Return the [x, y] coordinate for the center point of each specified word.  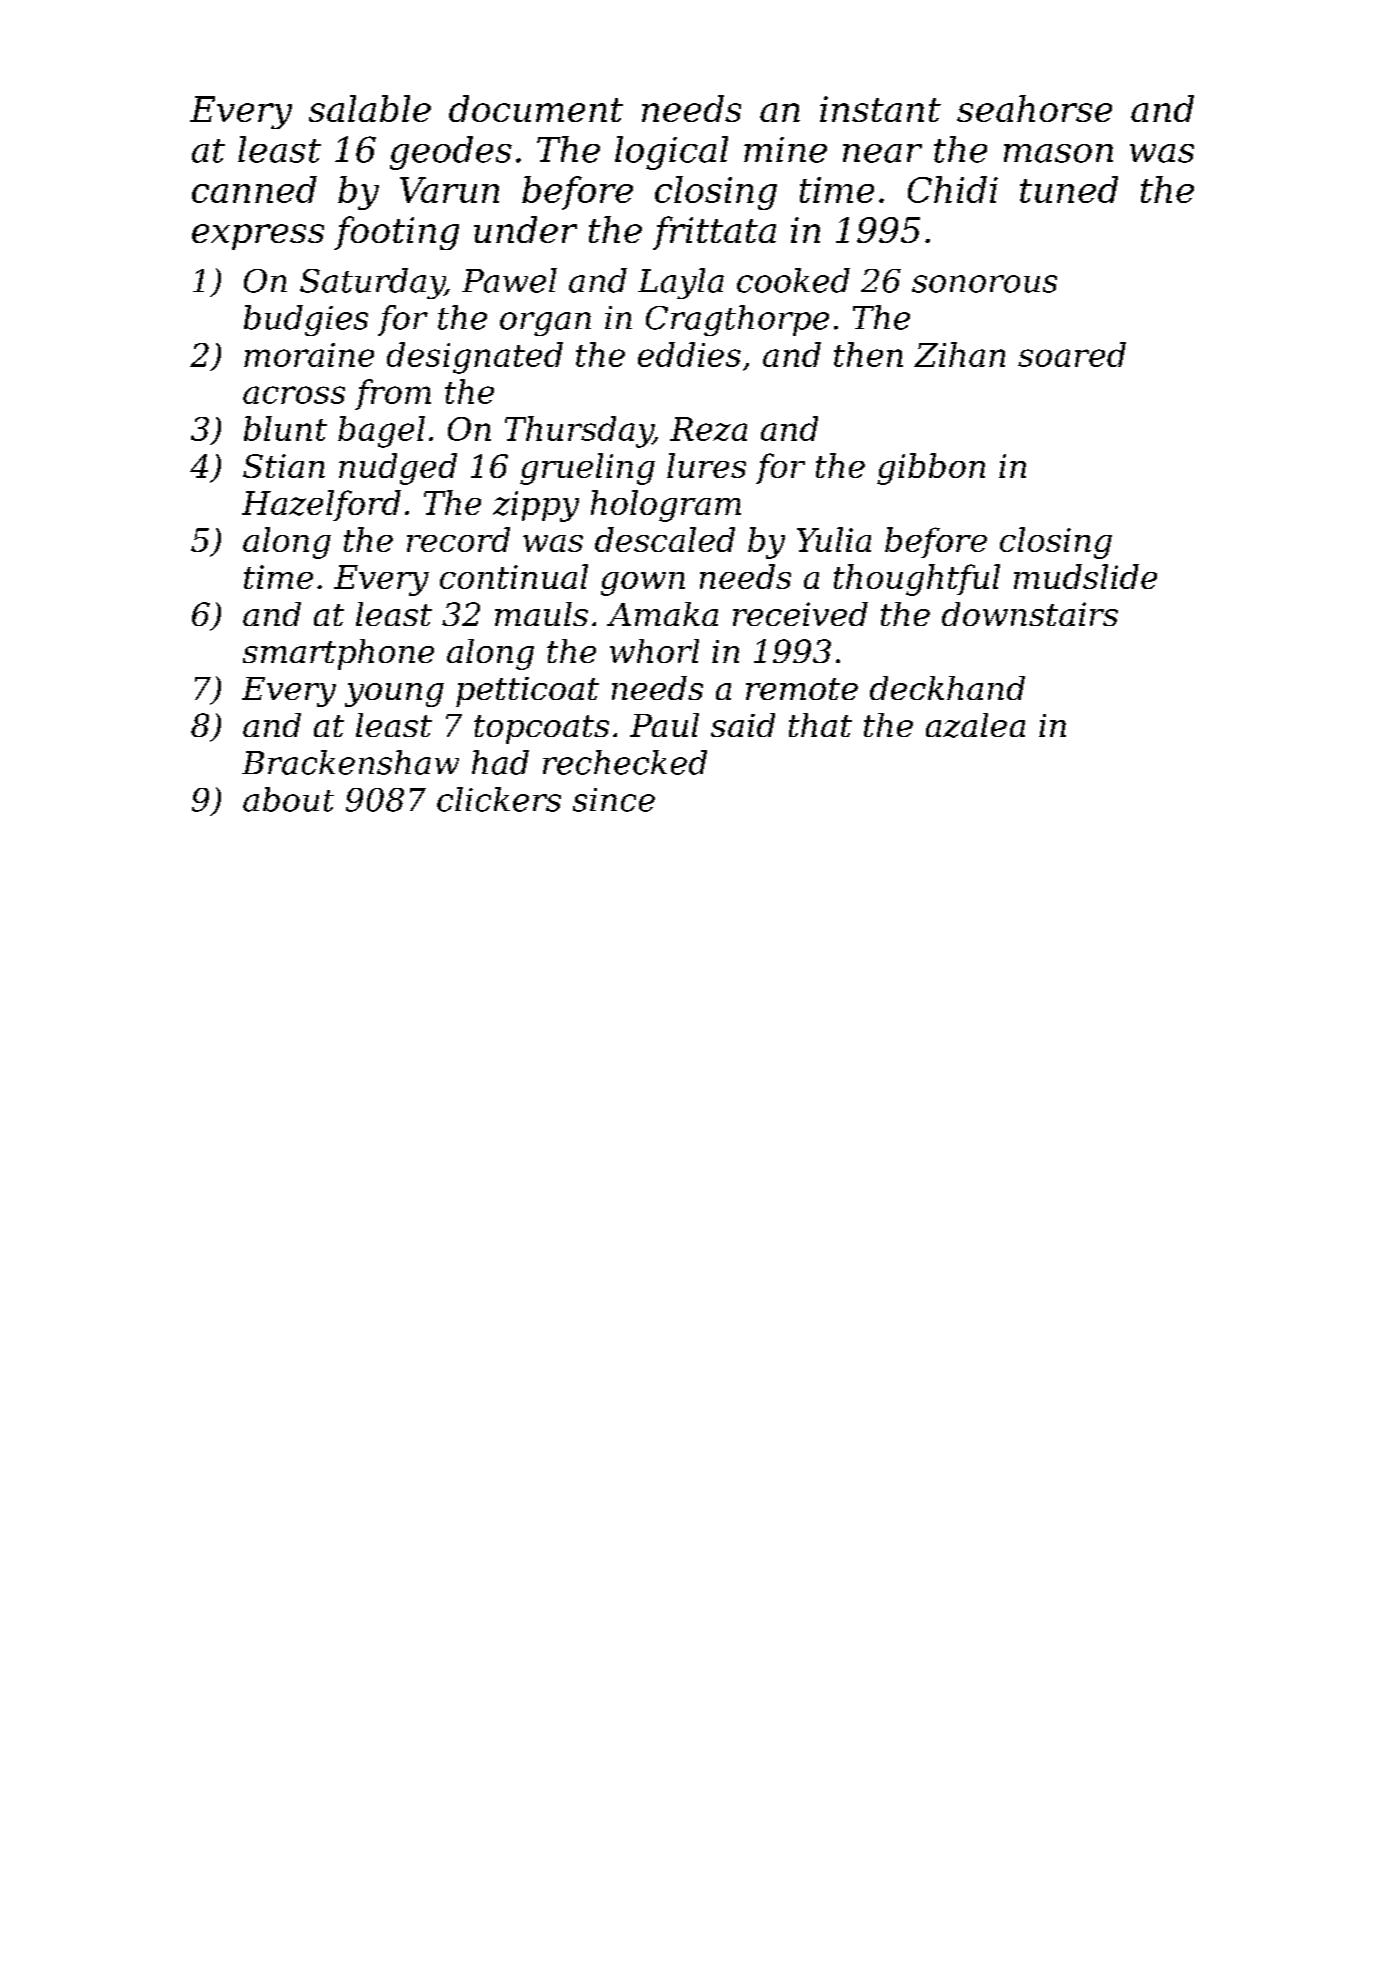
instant [880, 109]
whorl [654, 651]
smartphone [338, 654]
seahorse [1034, 108]
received [800, 614]
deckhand [947, 688]
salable [370, 108]
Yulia [834, 539]
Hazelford [321, 505]
